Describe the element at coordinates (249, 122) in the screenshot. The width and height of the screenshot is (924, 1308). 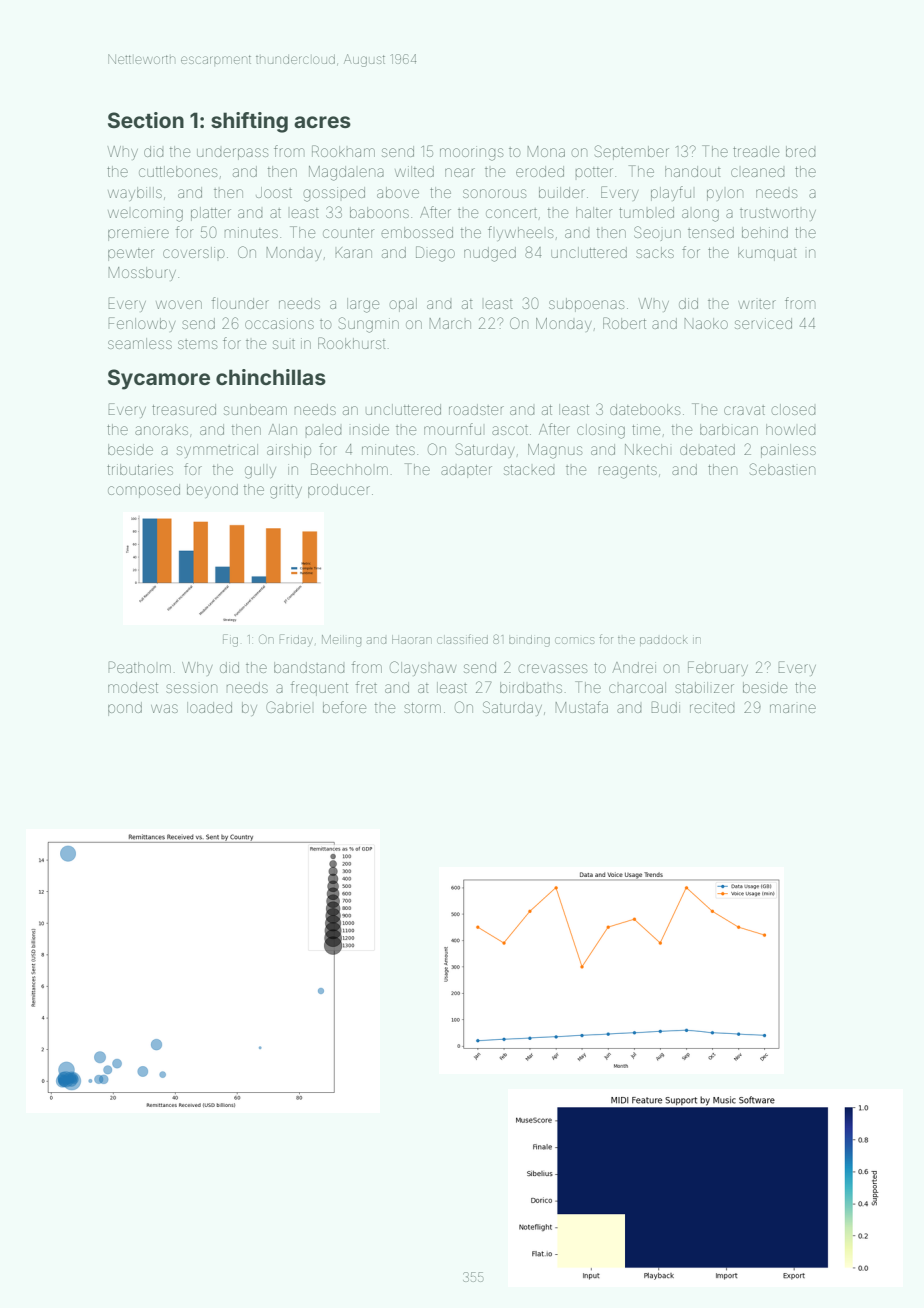
I see `shifting` at that location.
